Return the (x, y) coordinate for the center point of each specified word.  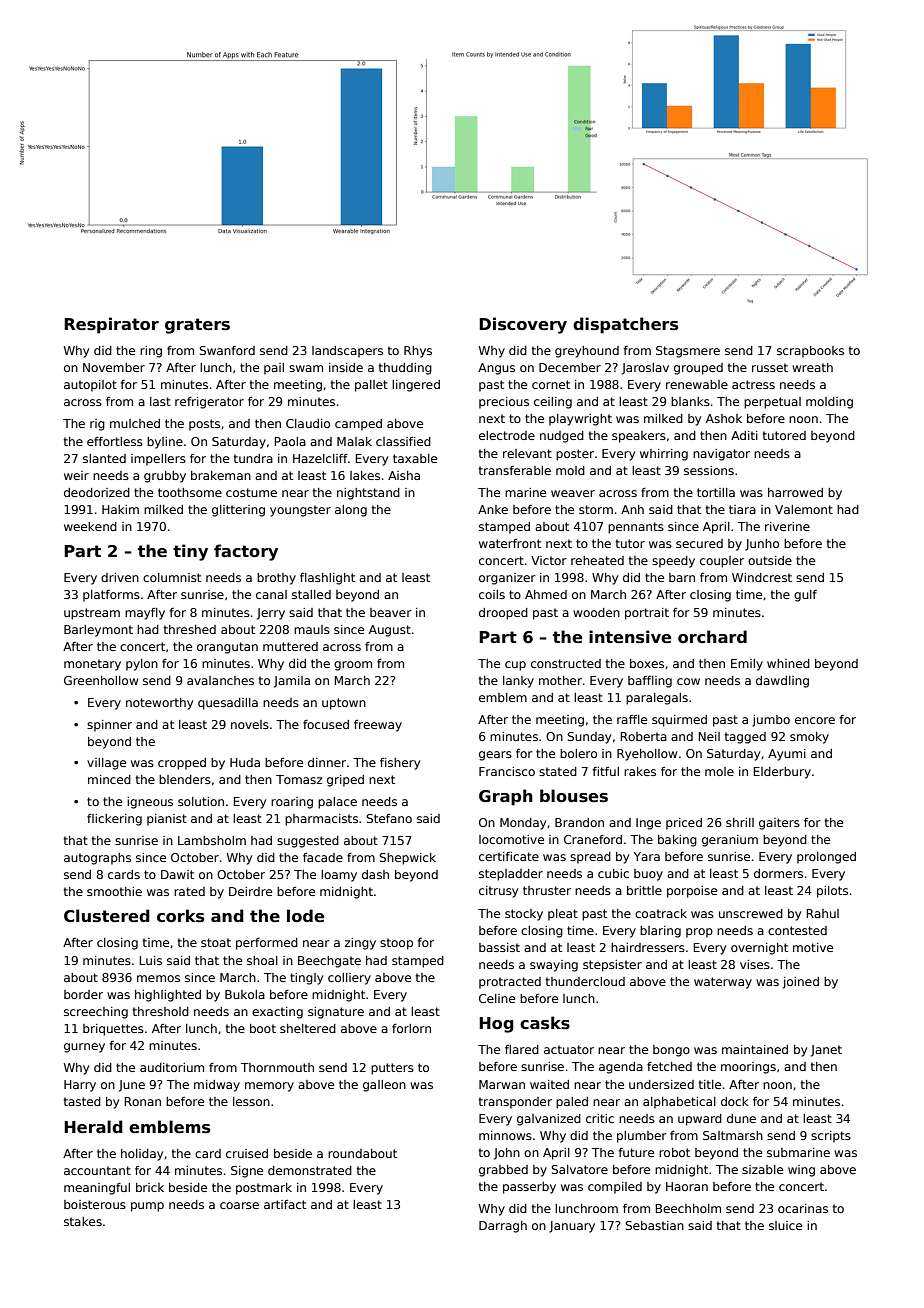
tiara (742, 509)
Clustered (107, 916)
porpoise (692, 892)
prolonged (826, 858)
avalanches (220, 680)
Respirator (111, 325)
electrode (507, 435)
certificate (509, 856)
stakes (83, 1221)
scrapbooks (810, 352)
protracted (510, 983)
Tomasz (299, 779)
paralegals (657, 699)
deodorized (97, 492)
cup (515, 666)
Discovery (523, 325)
